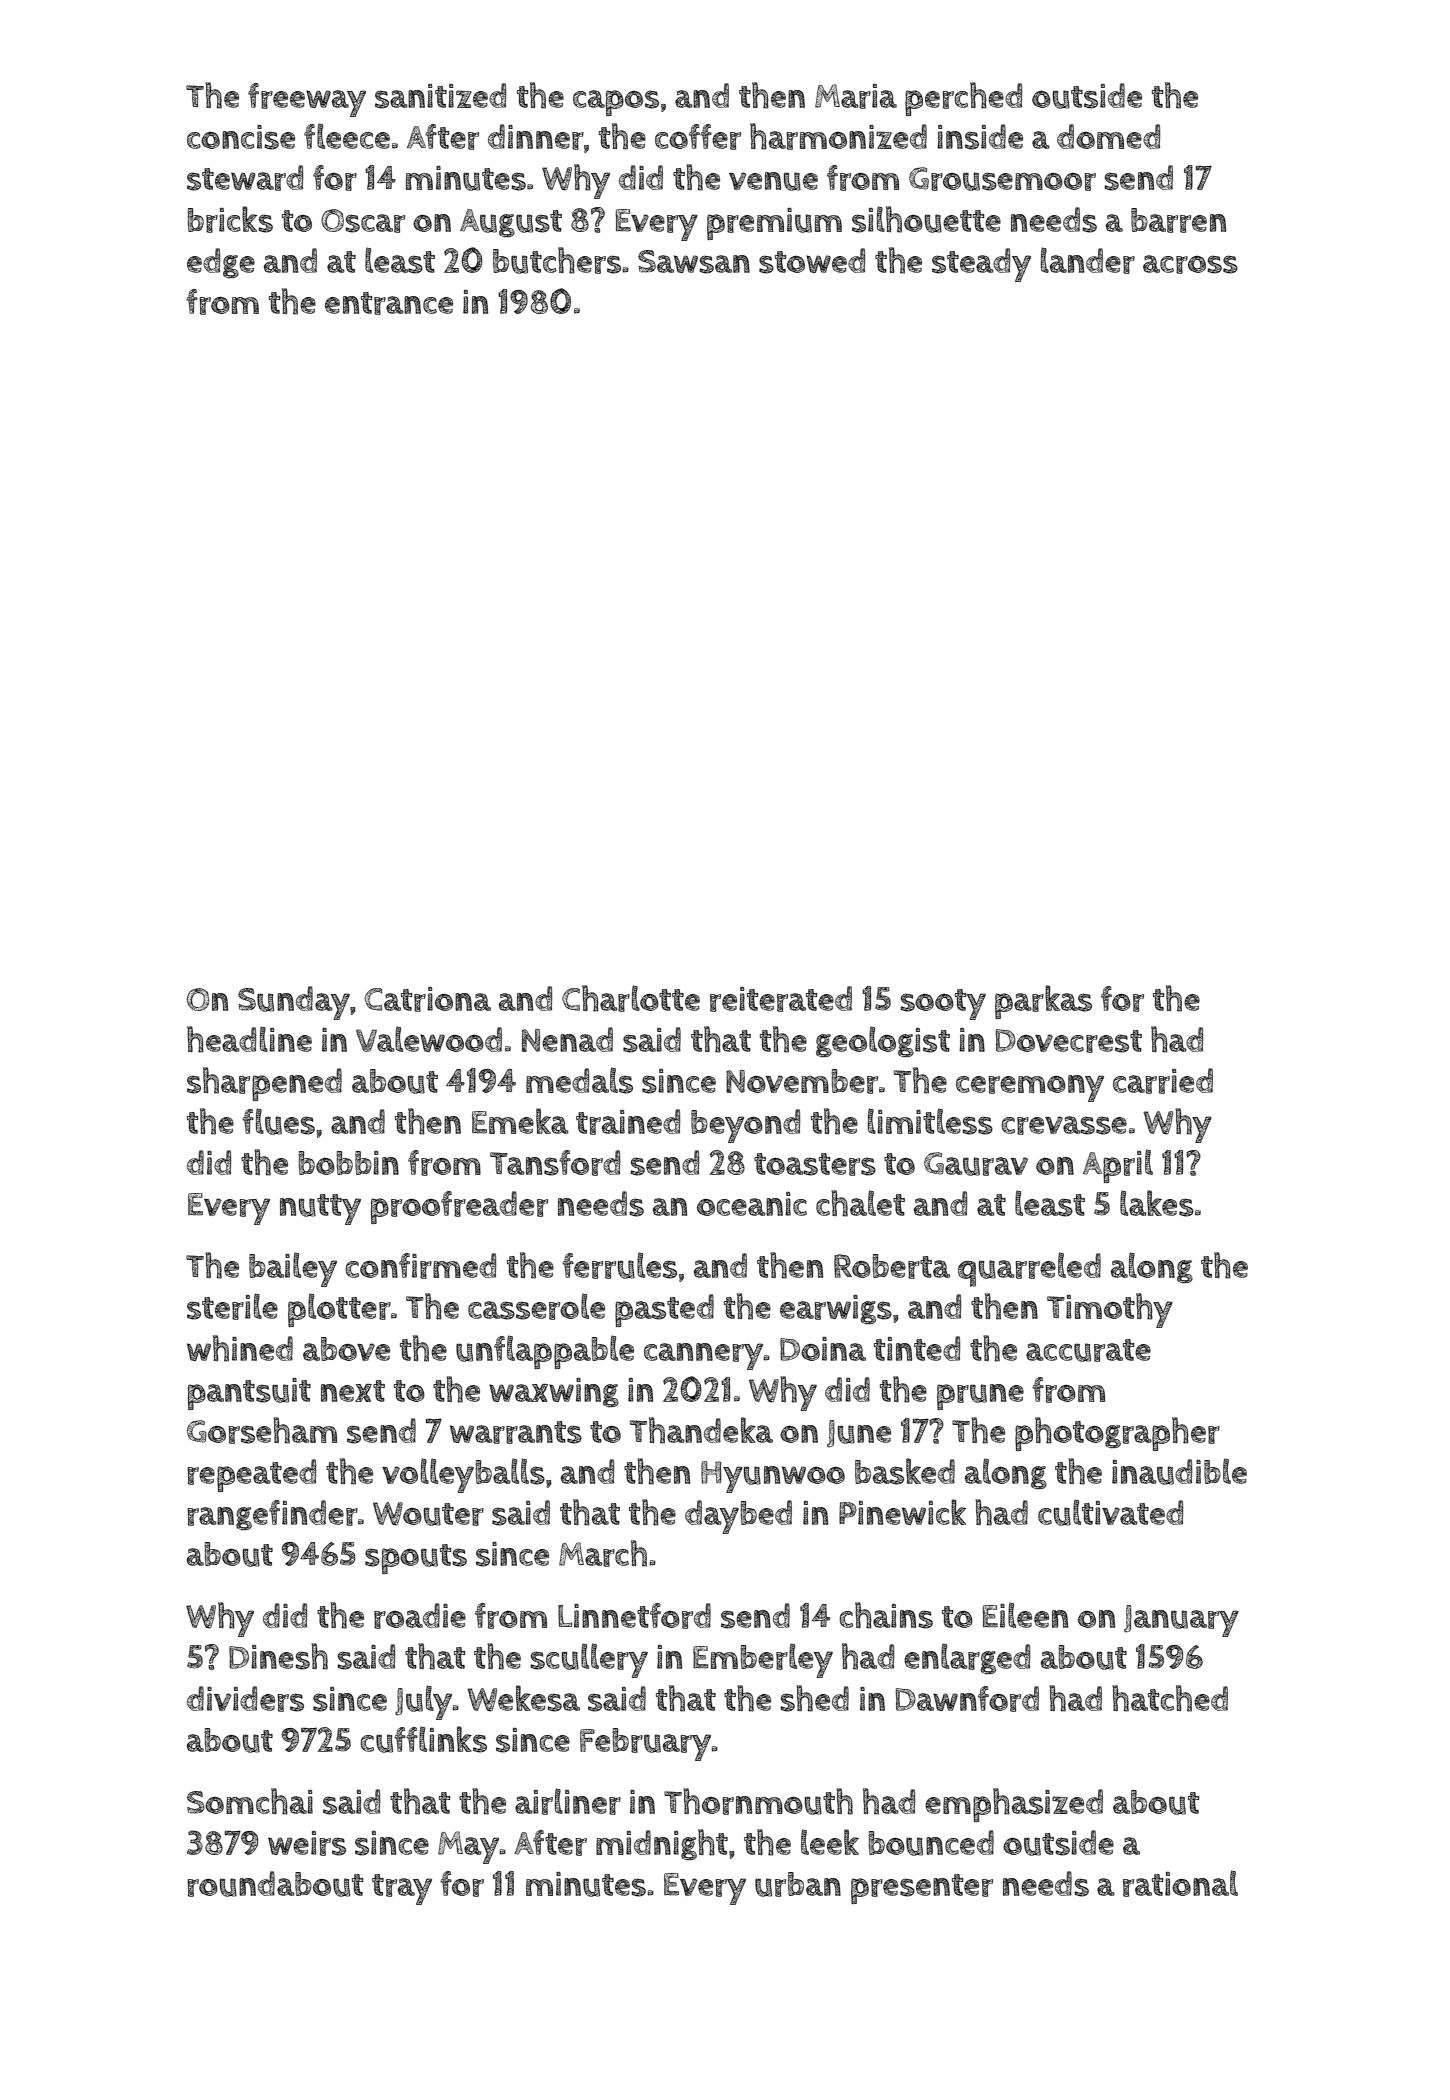 The height and width of the screenshot is (2100, 1450). Describe the element at coordinates (616, 103) in the screenshot. I see `capos` at that location.
